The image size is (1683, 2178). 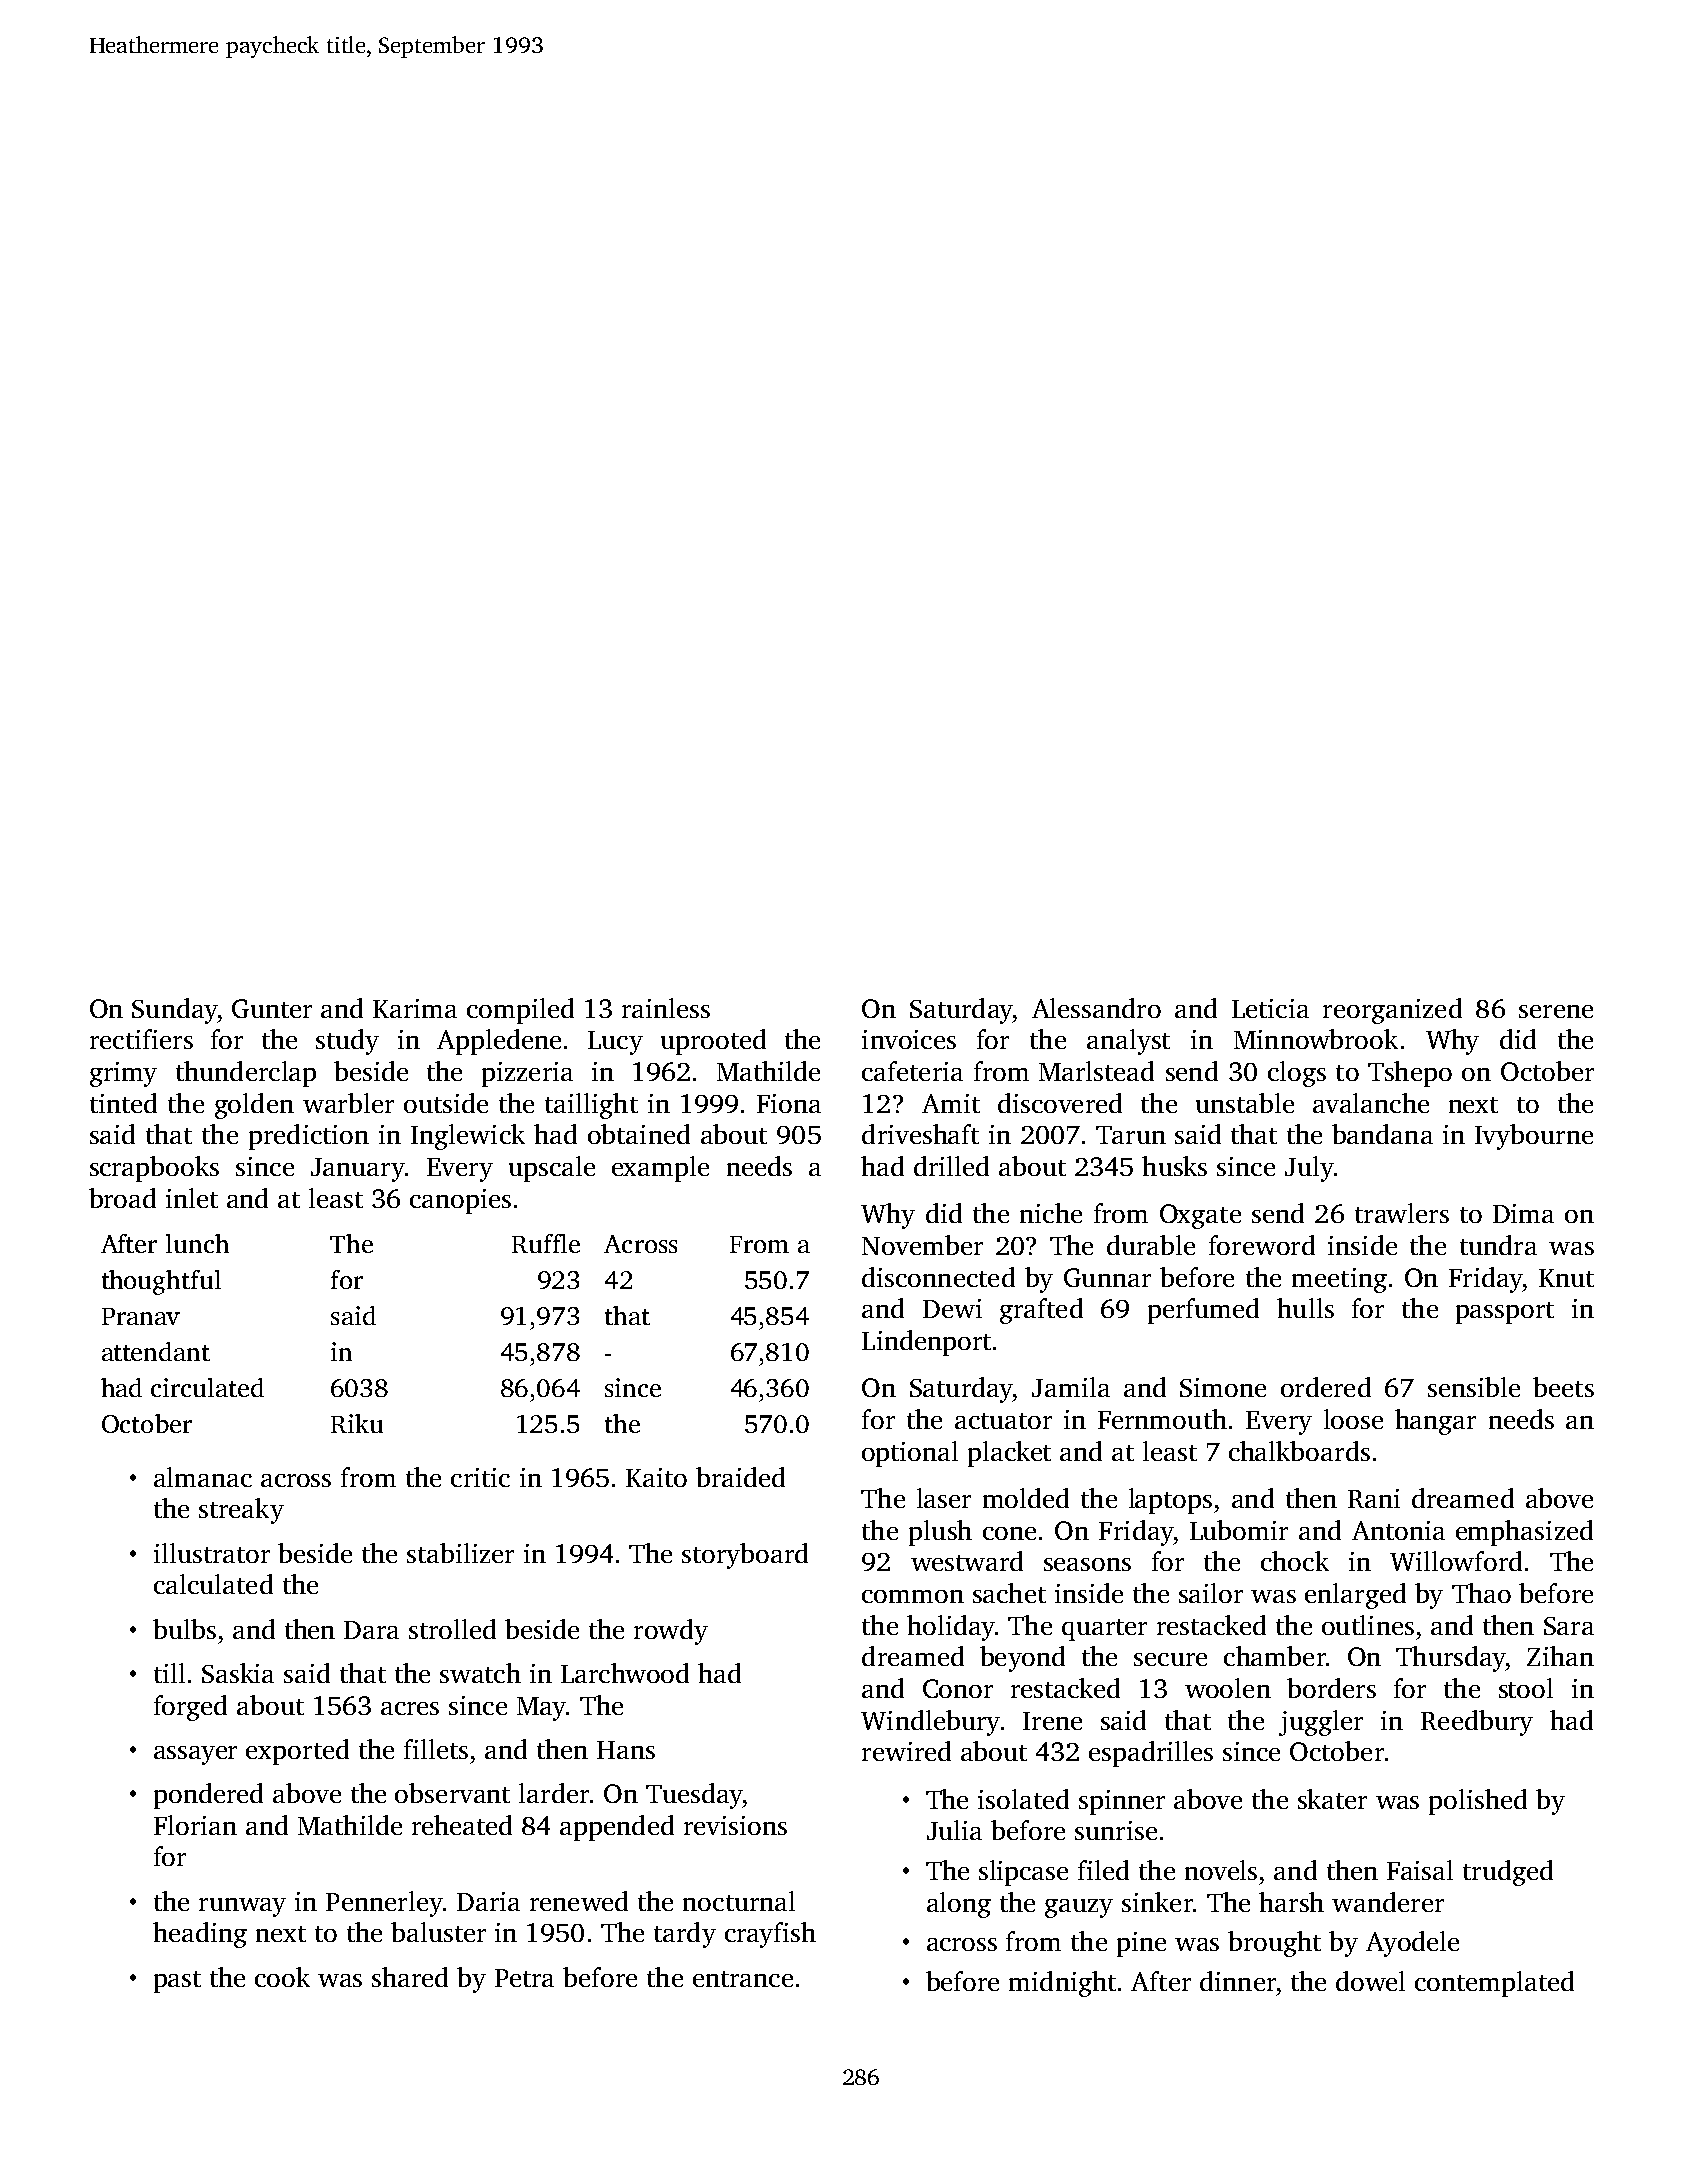 What do you see at coordinates (1203, 1311) in the screenshot?
I see `perfumed` at bounding box center [1203, 1311].
